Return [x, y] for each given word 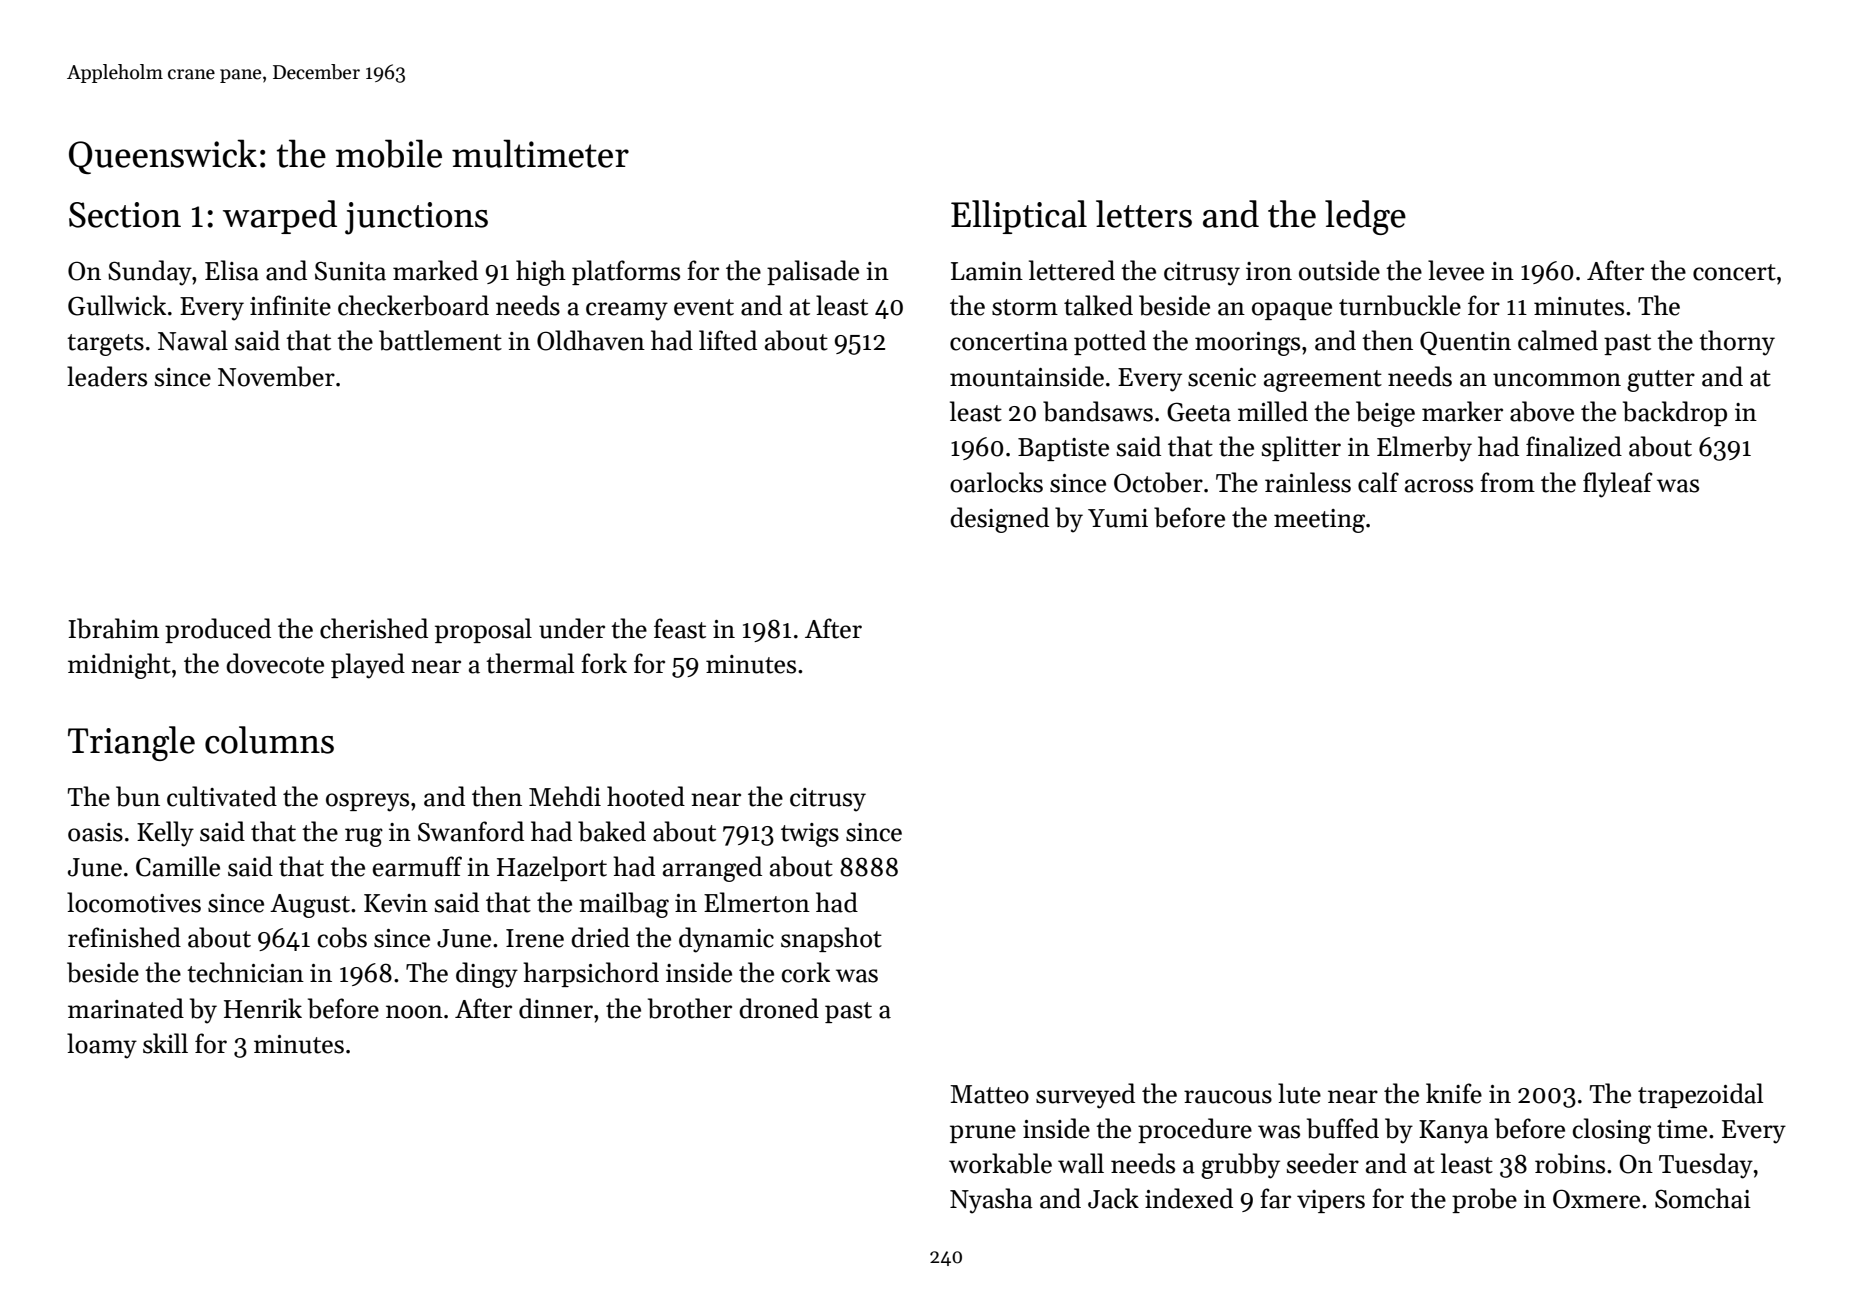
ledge [1365, 217]
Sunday [150, 273]
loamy [102, 1046]
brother [690, 1008]
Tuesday [1706, 1166]
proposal [483, 630]
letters [1144, 214]
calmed [1558, 340]
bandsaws [1098, 411]
